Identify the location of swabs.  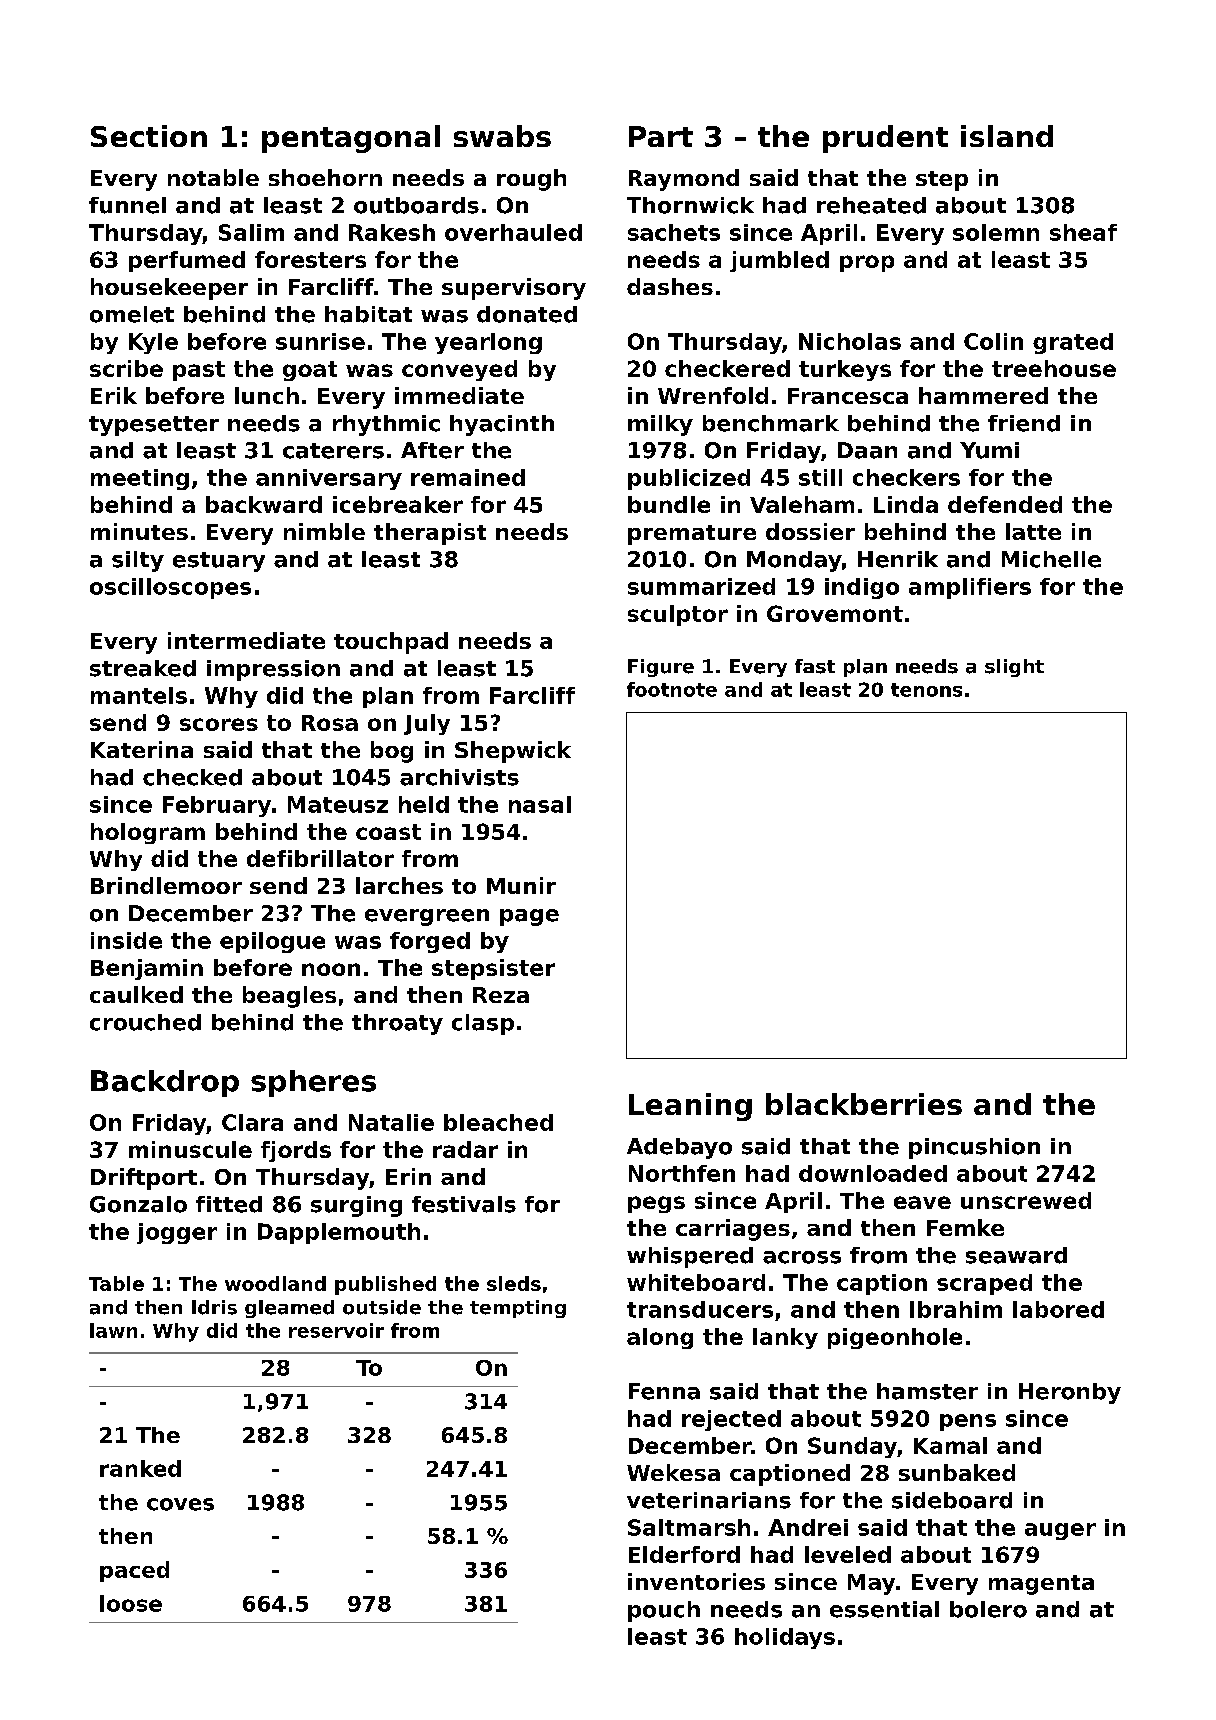
(502, 136).
